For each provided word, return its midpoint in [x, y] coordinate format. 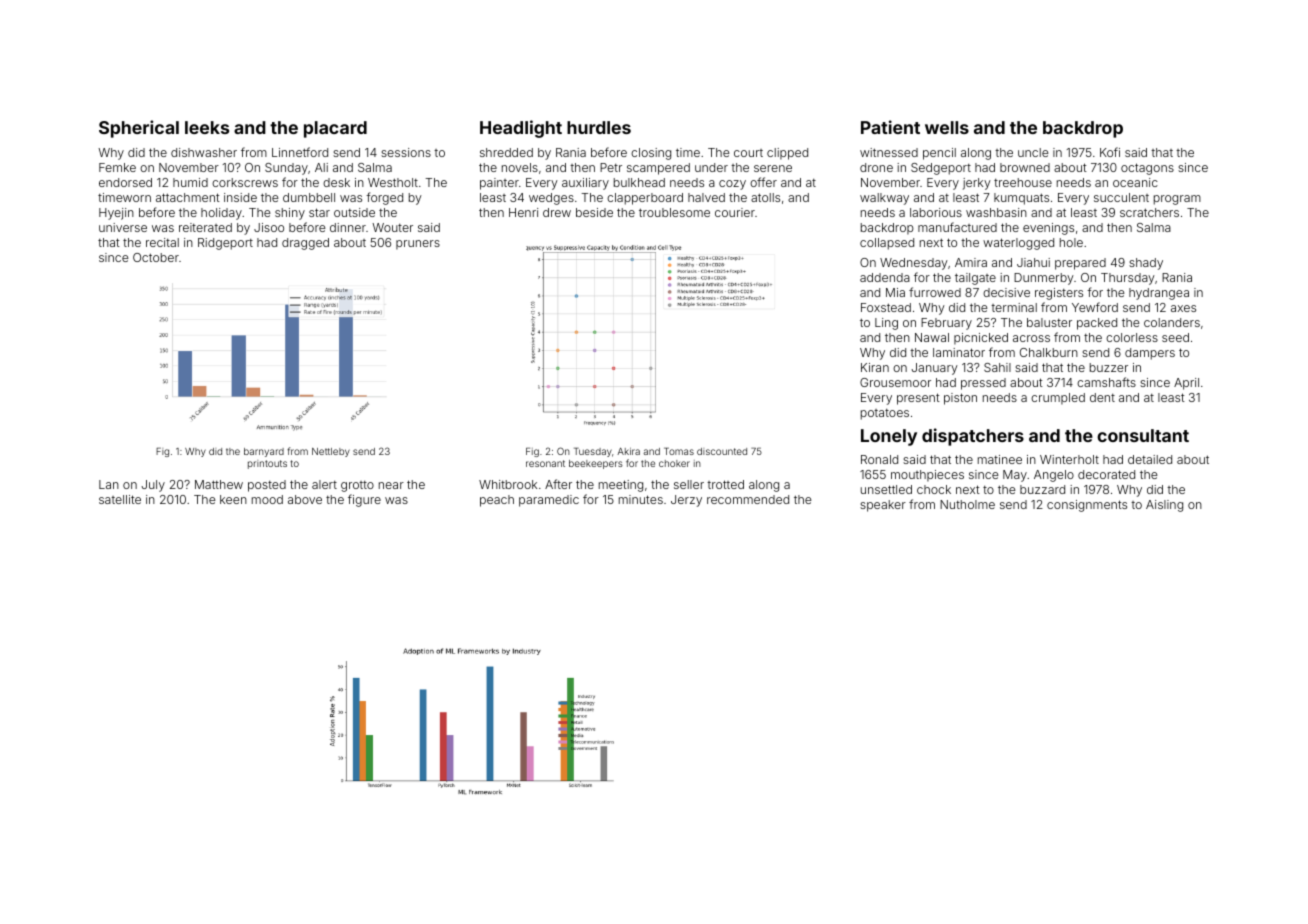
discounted [722, 451]
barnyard [264, 452]
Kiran [875, 367]
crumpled [1058, 399]
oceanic [1135, 182]
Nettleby [331, 452]
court [748, 153]
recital [162, 242]
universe [123, 227]
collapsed [887, 244]
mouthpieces [927, 476]
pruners [418, 245]
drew [557, 212]
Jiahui [1033, 262]
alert [324, 484]
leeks [207, 127]
